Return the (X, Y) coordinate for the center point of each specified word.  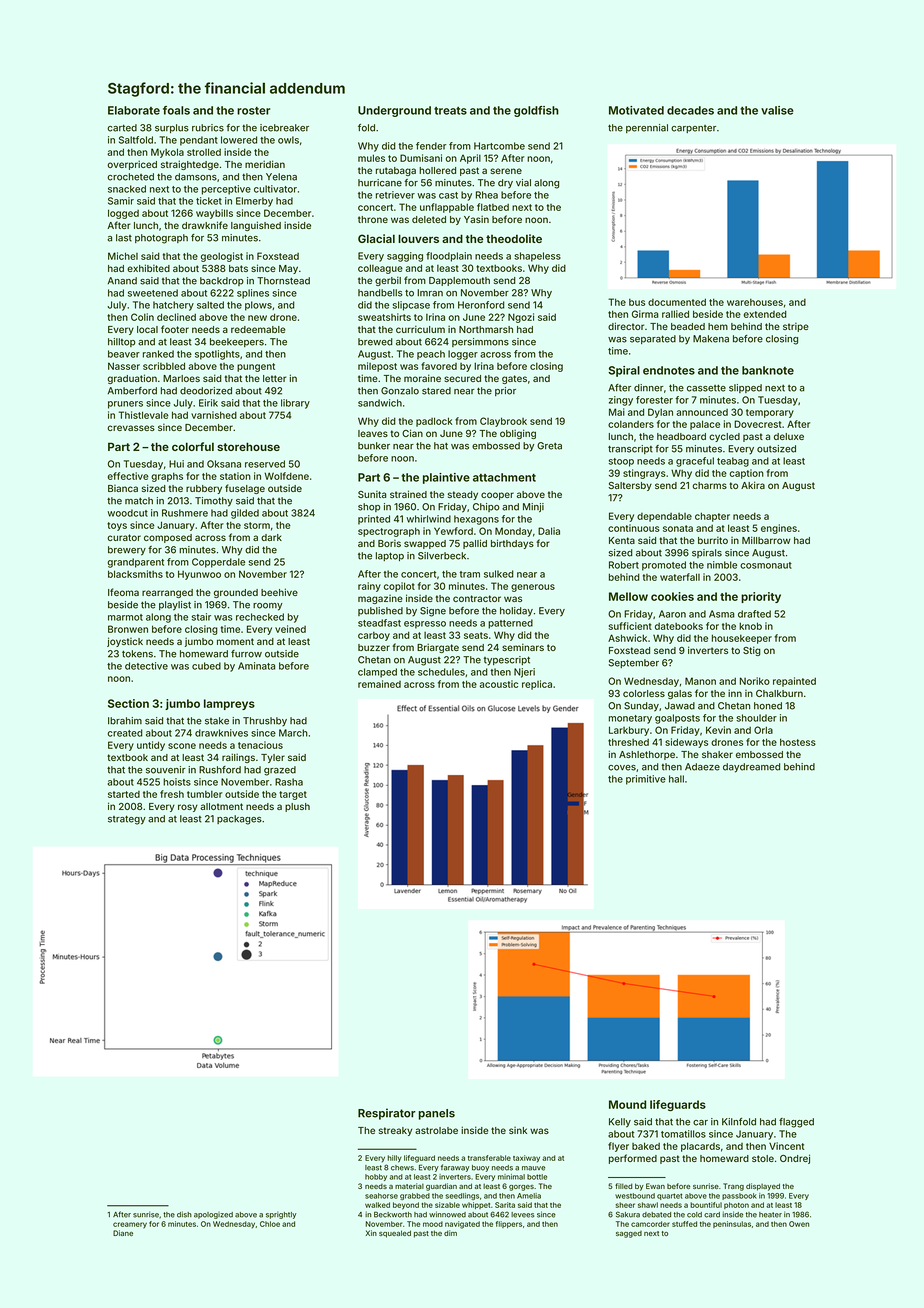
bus (637, 302)
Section (128, 703)
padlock (434, 422)
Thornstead (283, 281)
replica (537, 685)
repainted (794, 682)
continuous (634, 528)
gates (514, 379)
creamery (130, 1225)
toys (117, 526)
